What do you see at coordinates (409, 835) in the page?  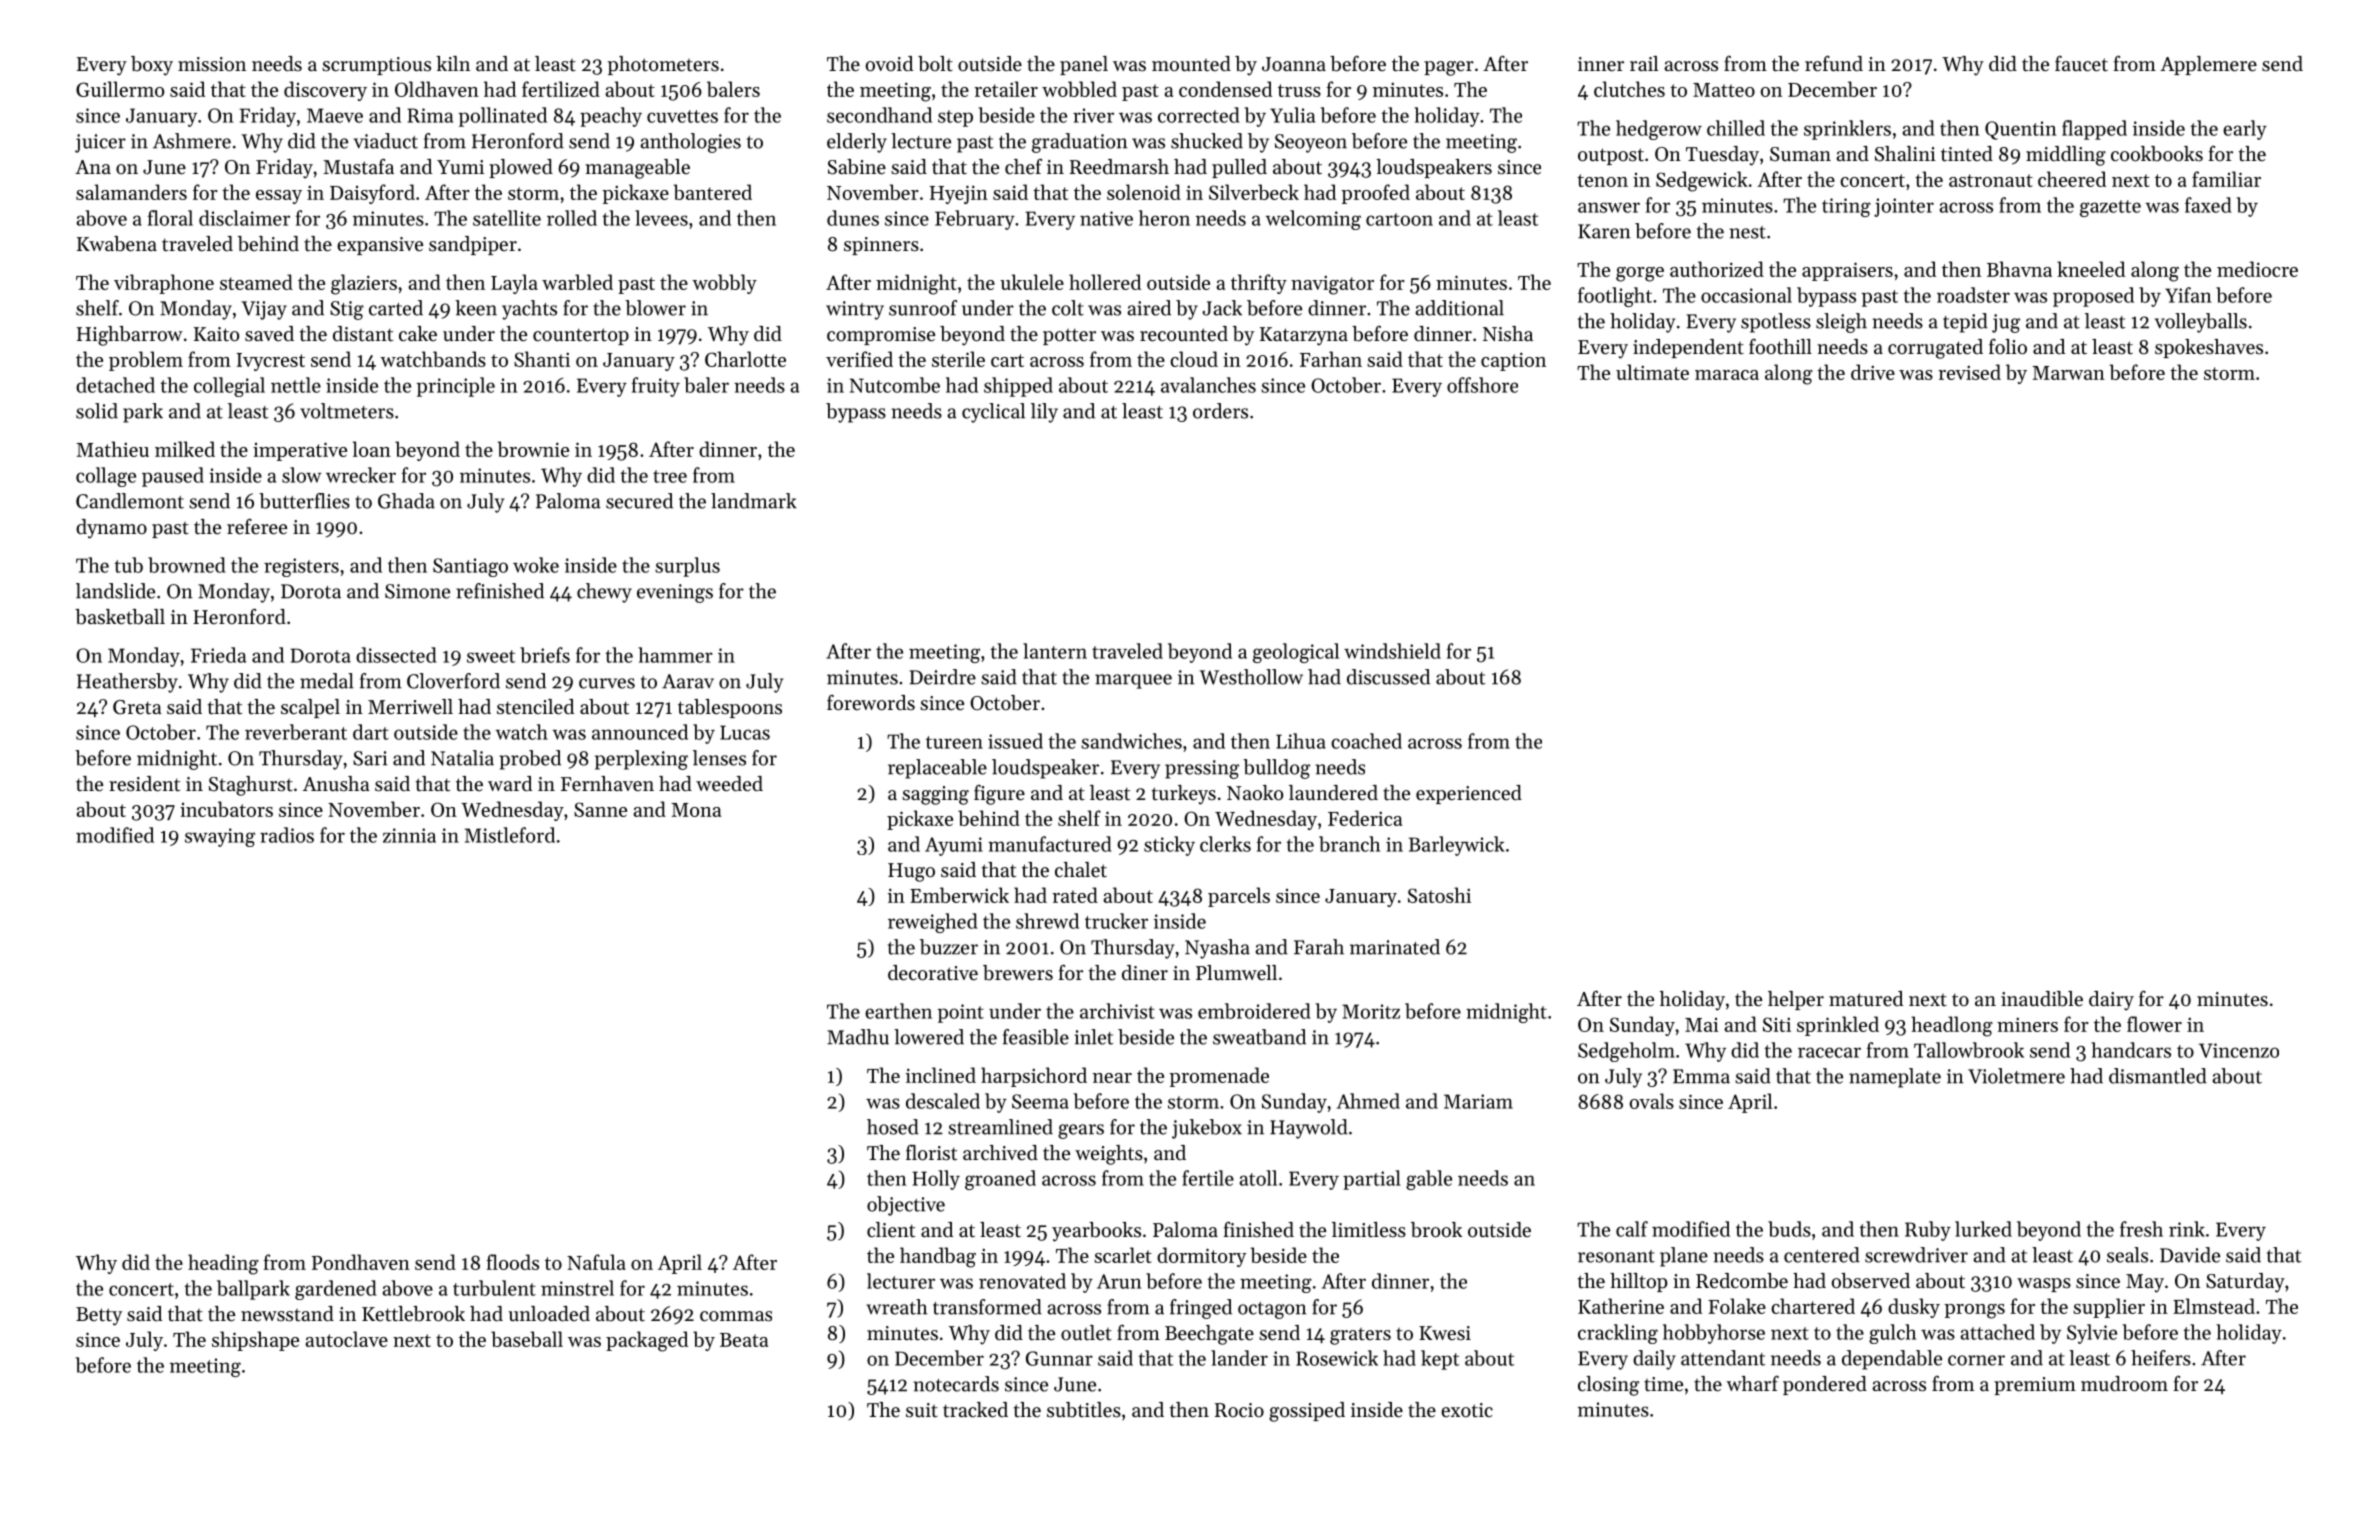 I see `zinnia` at bounding box center [409, 835].
